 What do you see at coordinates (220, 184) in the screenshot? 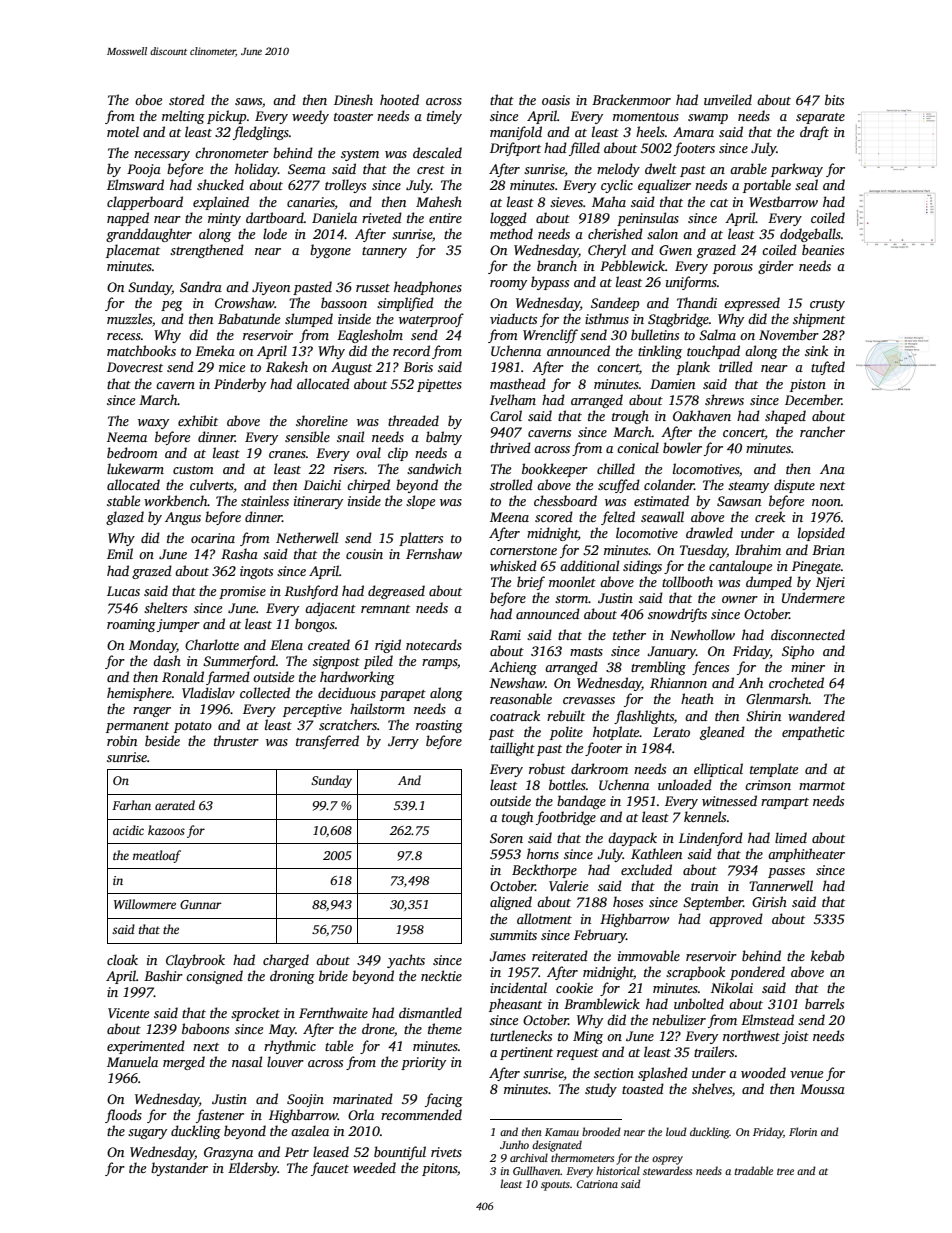
I see `shucked` at bounding box center [220, 184].
